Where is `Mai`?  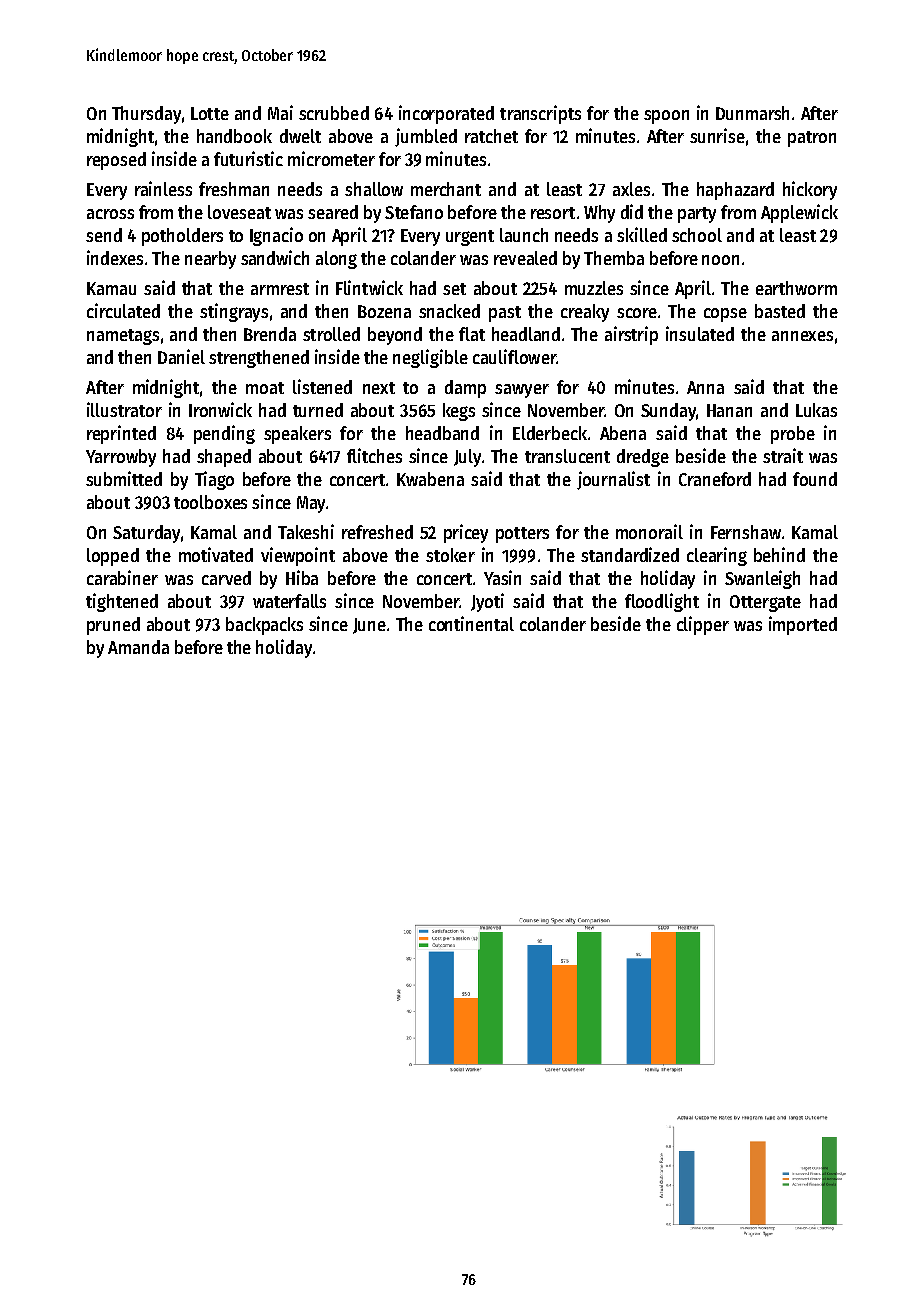 Mai is located at coordinates (280, 112).
